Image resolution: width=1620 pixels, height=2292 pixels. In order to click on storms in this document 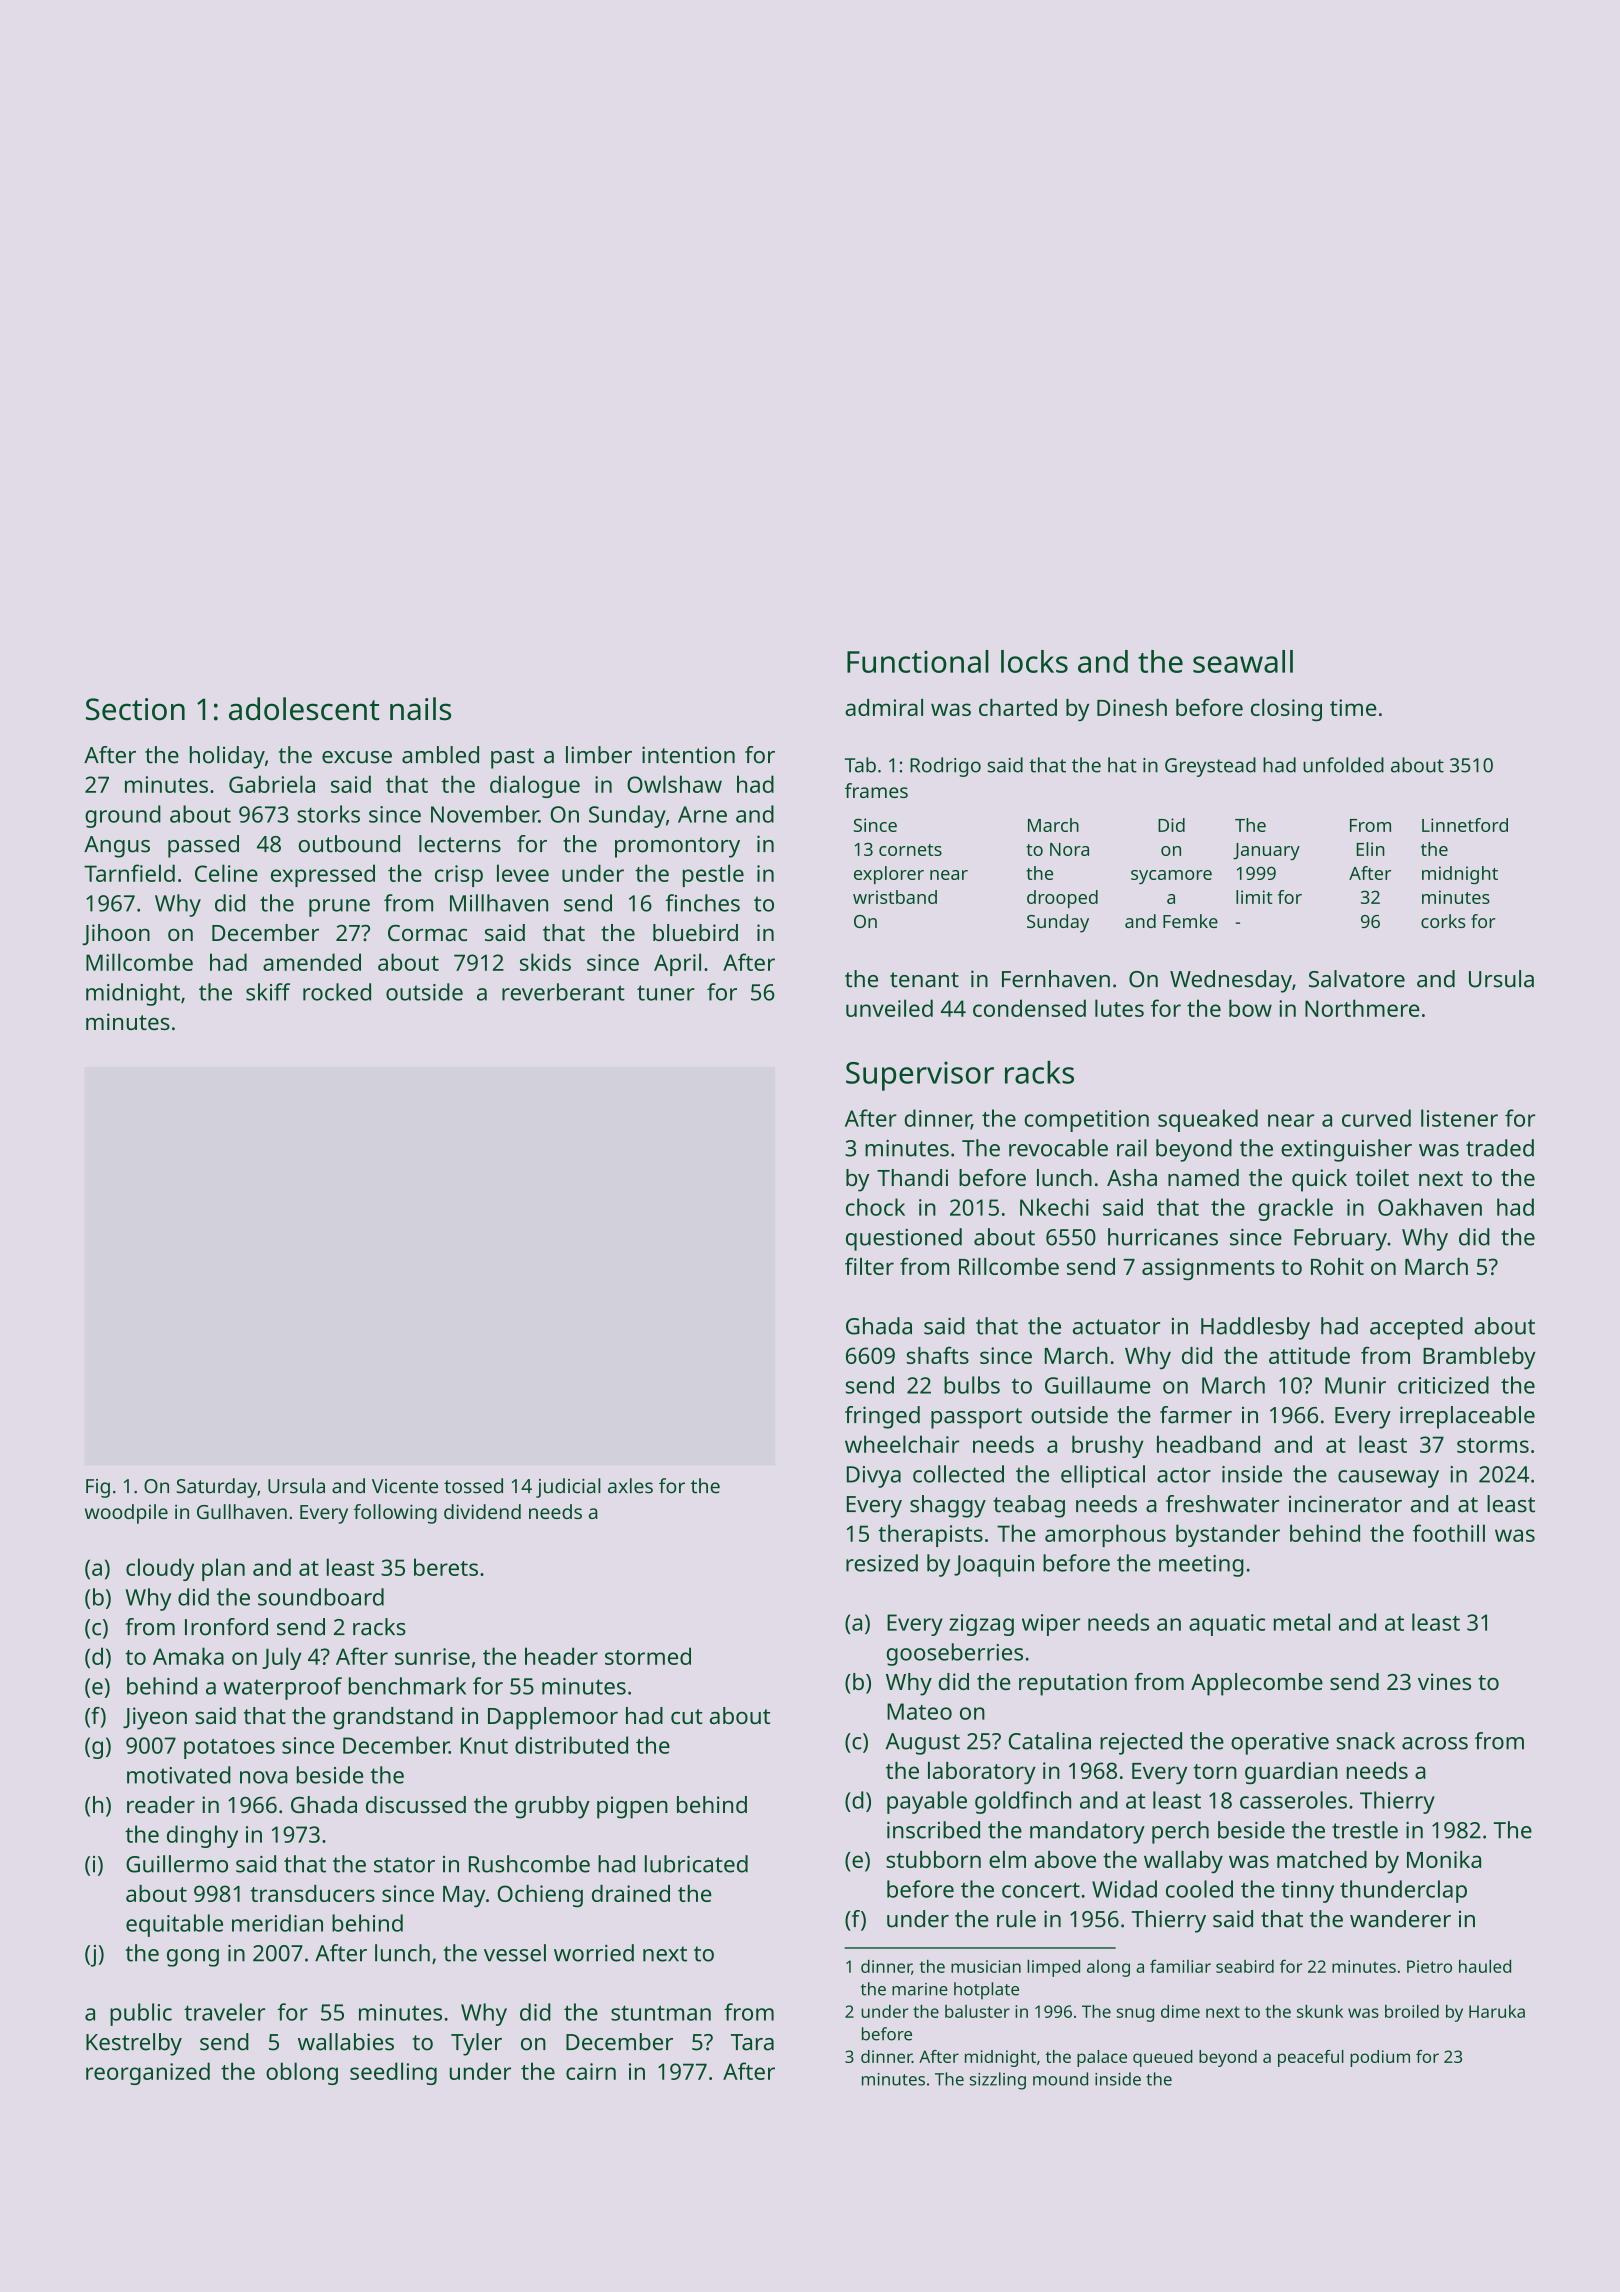, I will do `click(1493, 1445)`.
